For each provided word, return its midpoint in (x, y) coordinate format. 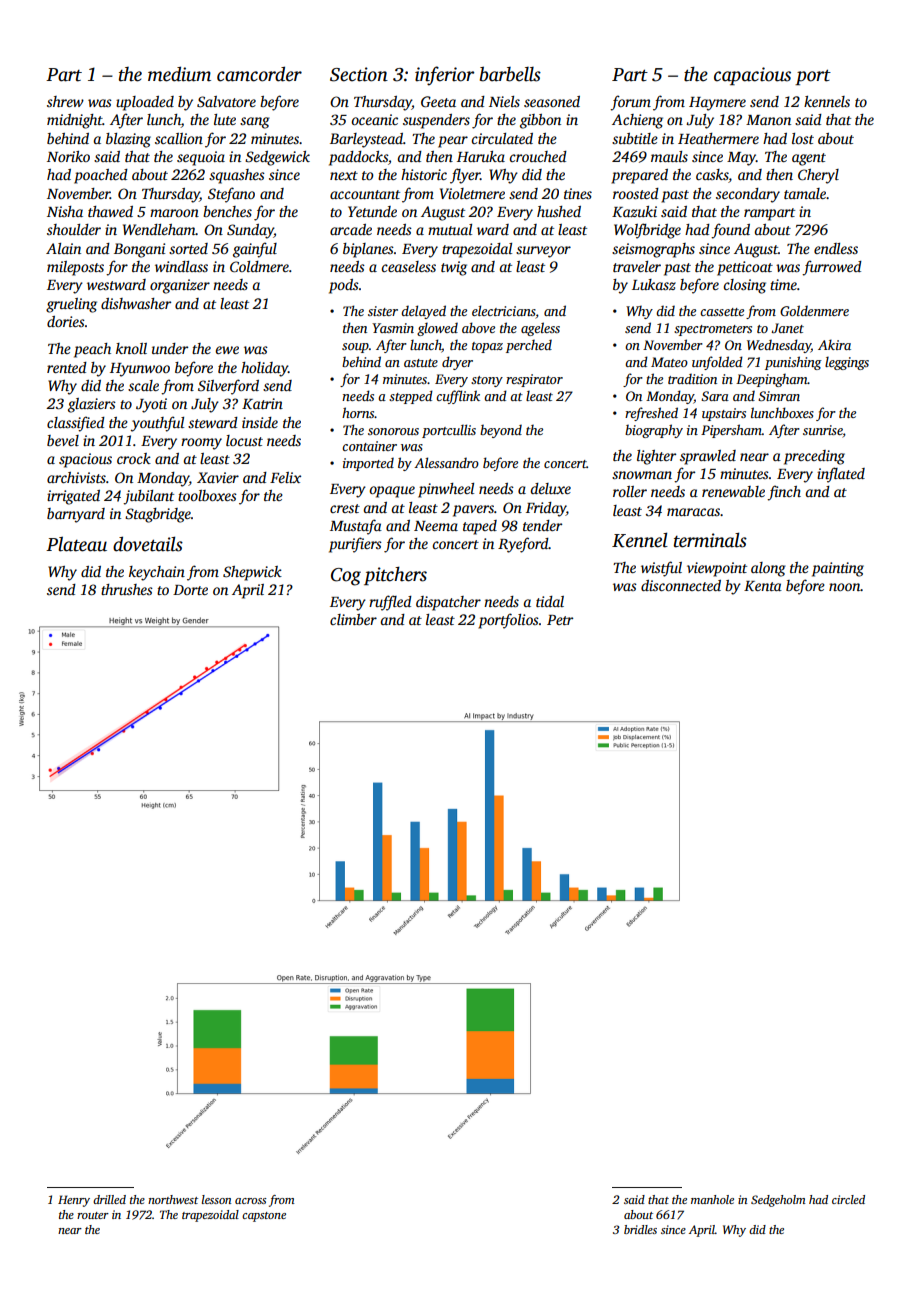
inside (260, 422)
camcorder (259, 74)
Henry (74, 1201)
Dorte (190, 590)
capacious (752, 76)
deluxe (550, 488)
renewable (733, 491)
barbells (510, 74)
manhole (712, 1199)
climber (353, 619)
